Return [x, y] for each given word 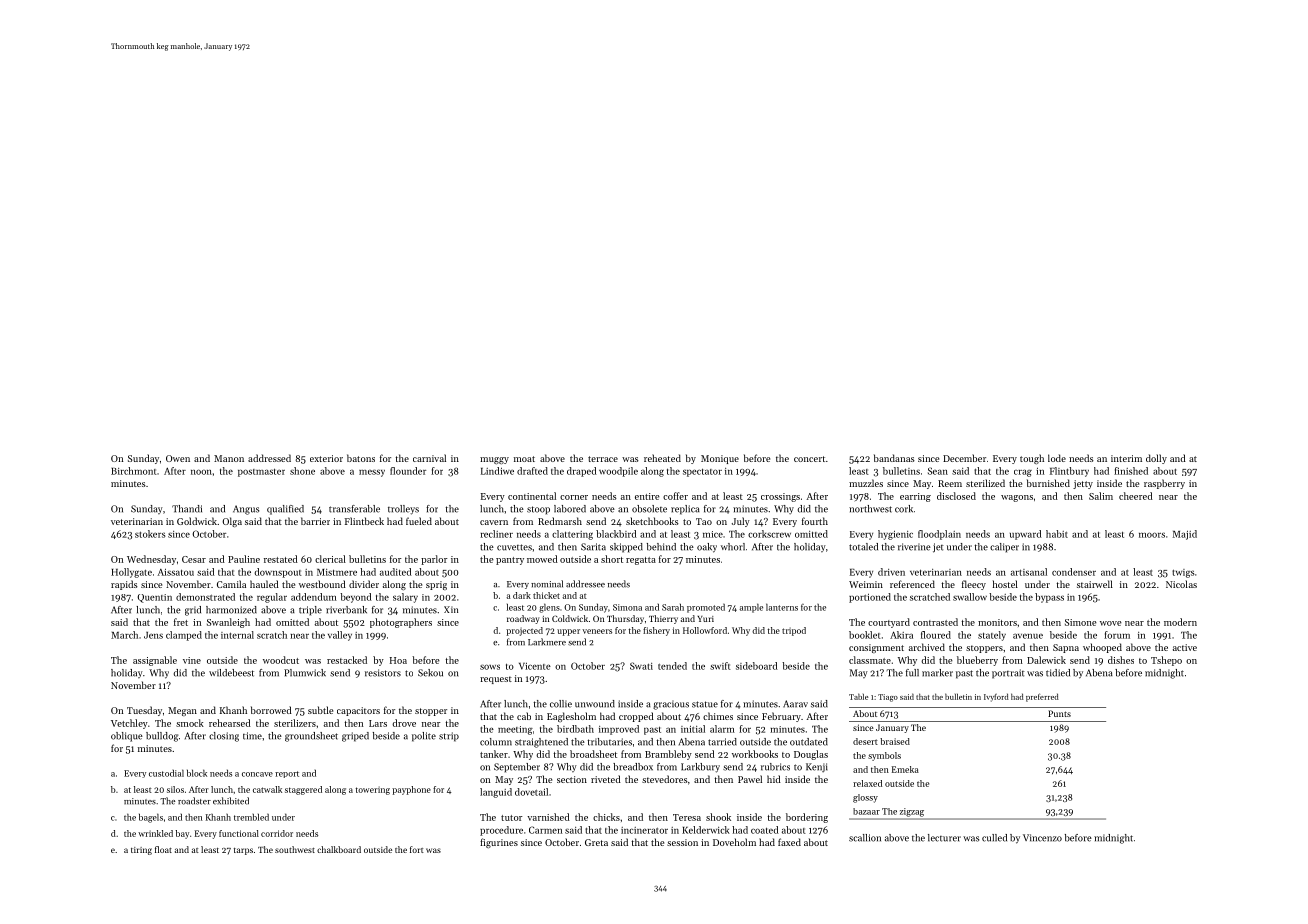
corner [574, 497]
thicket [546, 595]
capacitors [358, 711]
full [912, 673]
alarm [722, 729]
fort [417, 849]
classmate [870, 660]
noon [201, 472]
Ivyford [996, 697]
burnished [1048, 483]
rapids [124, 585]
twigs [1183, 573]
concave [257, 774]
